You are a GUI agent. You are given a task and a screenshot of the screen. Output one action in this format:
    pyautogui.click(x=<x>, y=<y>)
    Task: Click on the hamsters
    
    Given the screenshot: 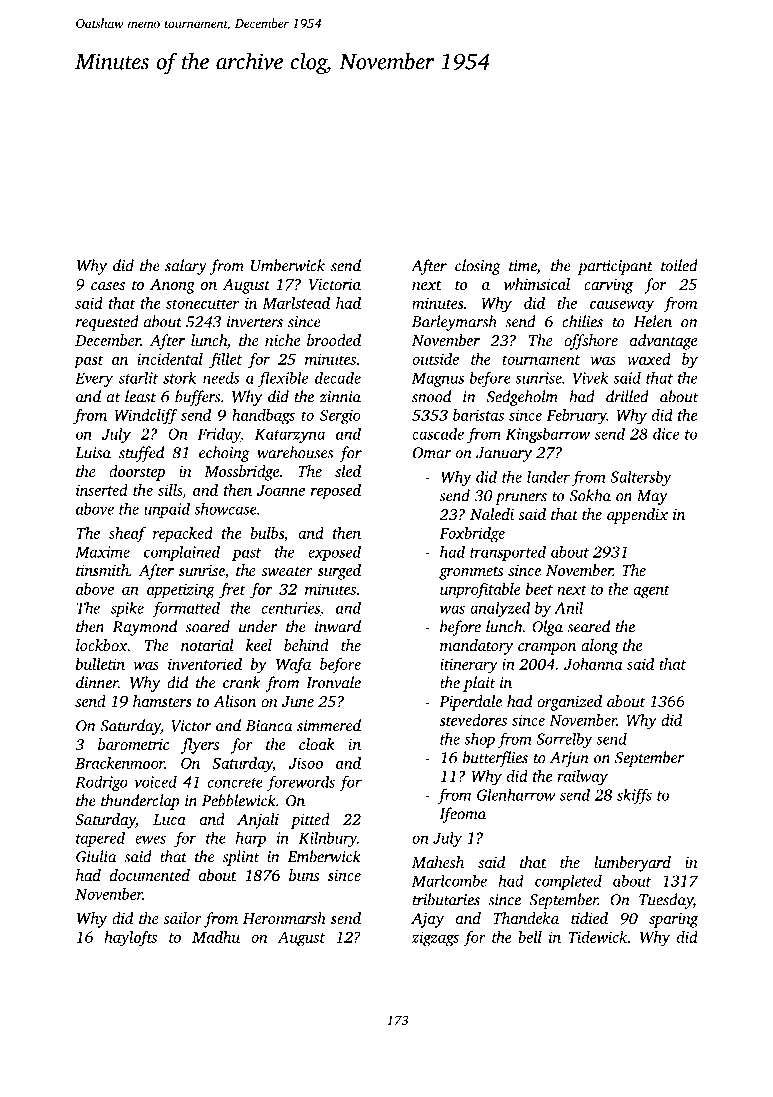 What is the action you would take?
    pyautogui.click(x=162, y=701)
